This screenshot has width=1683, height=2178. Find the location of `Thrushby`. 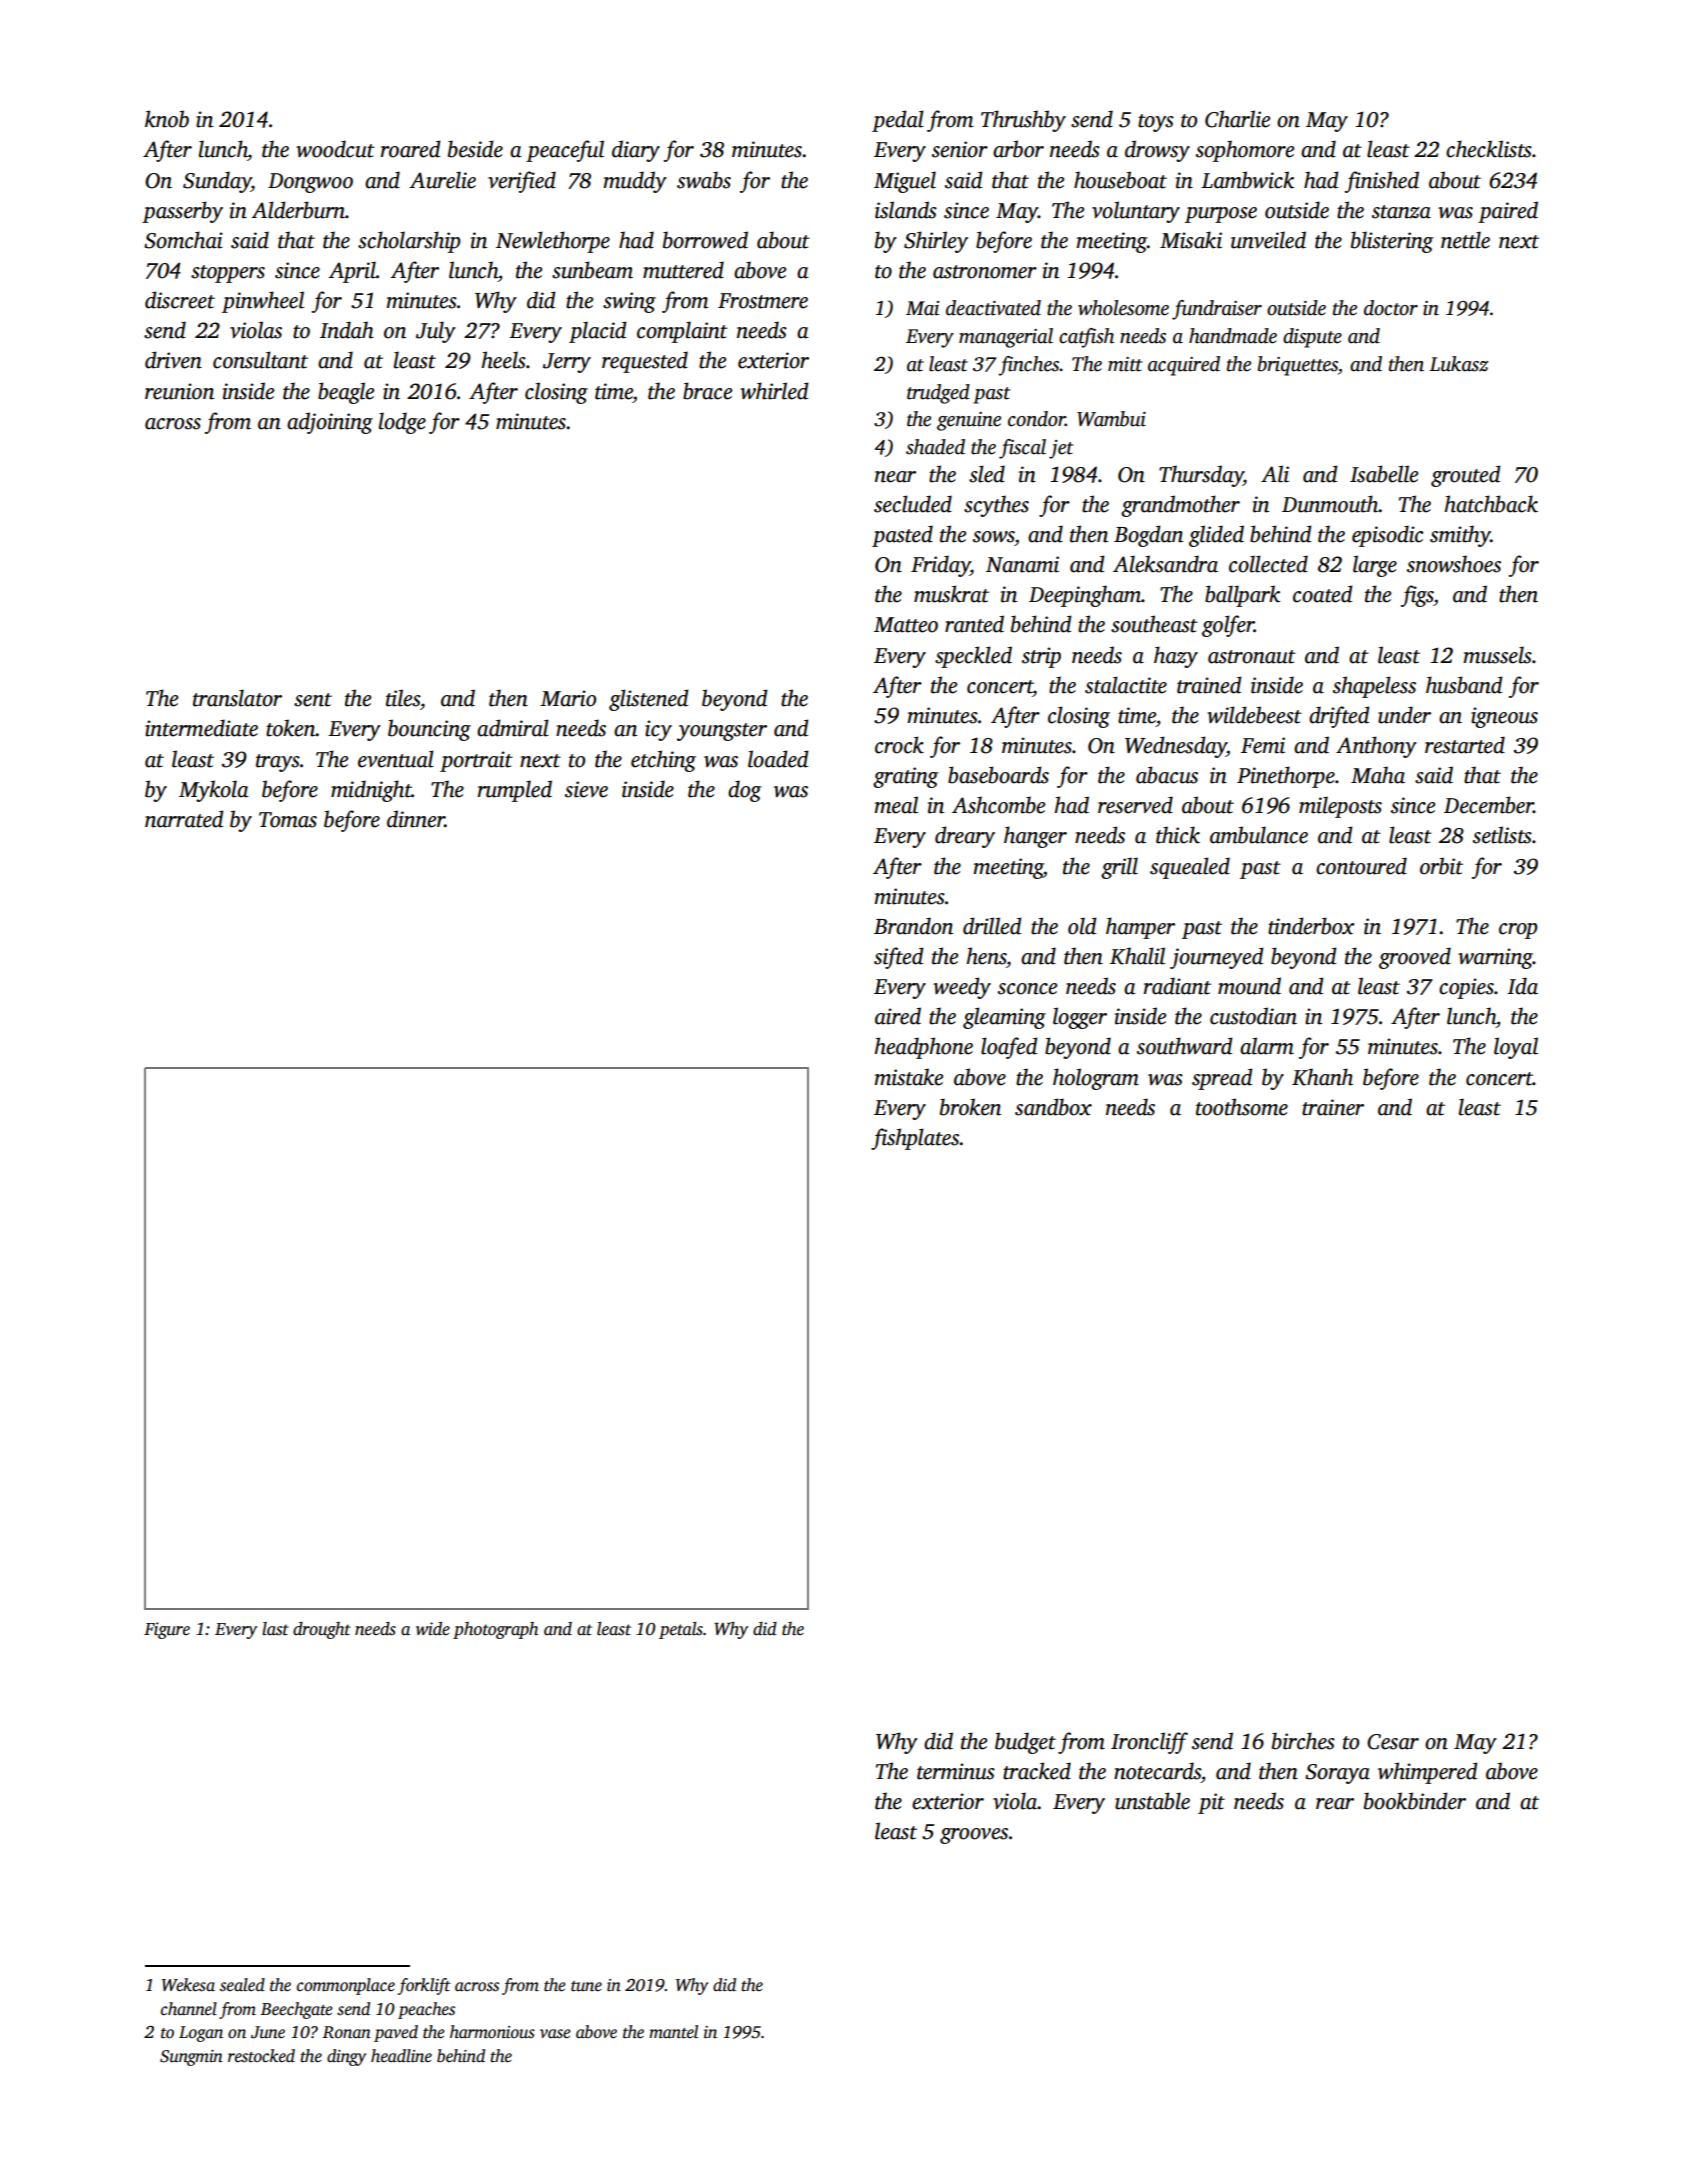

Thrushby is located at coordinates (1023, 121).
